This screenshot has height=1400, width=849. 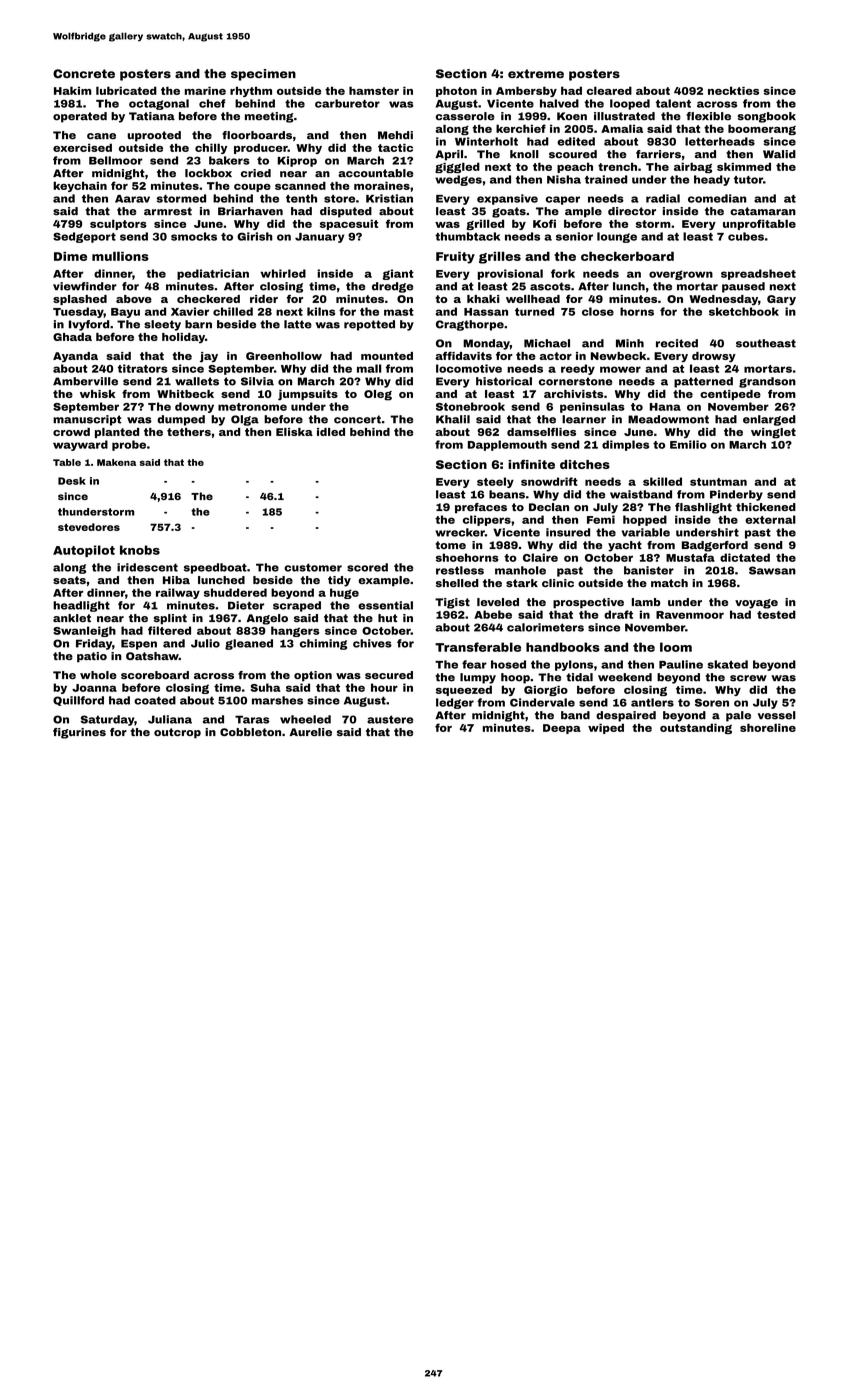 What do you see at coordinates (536, 73) in the screenshot?
I see `extreme` at bounding box center [536, 73].
